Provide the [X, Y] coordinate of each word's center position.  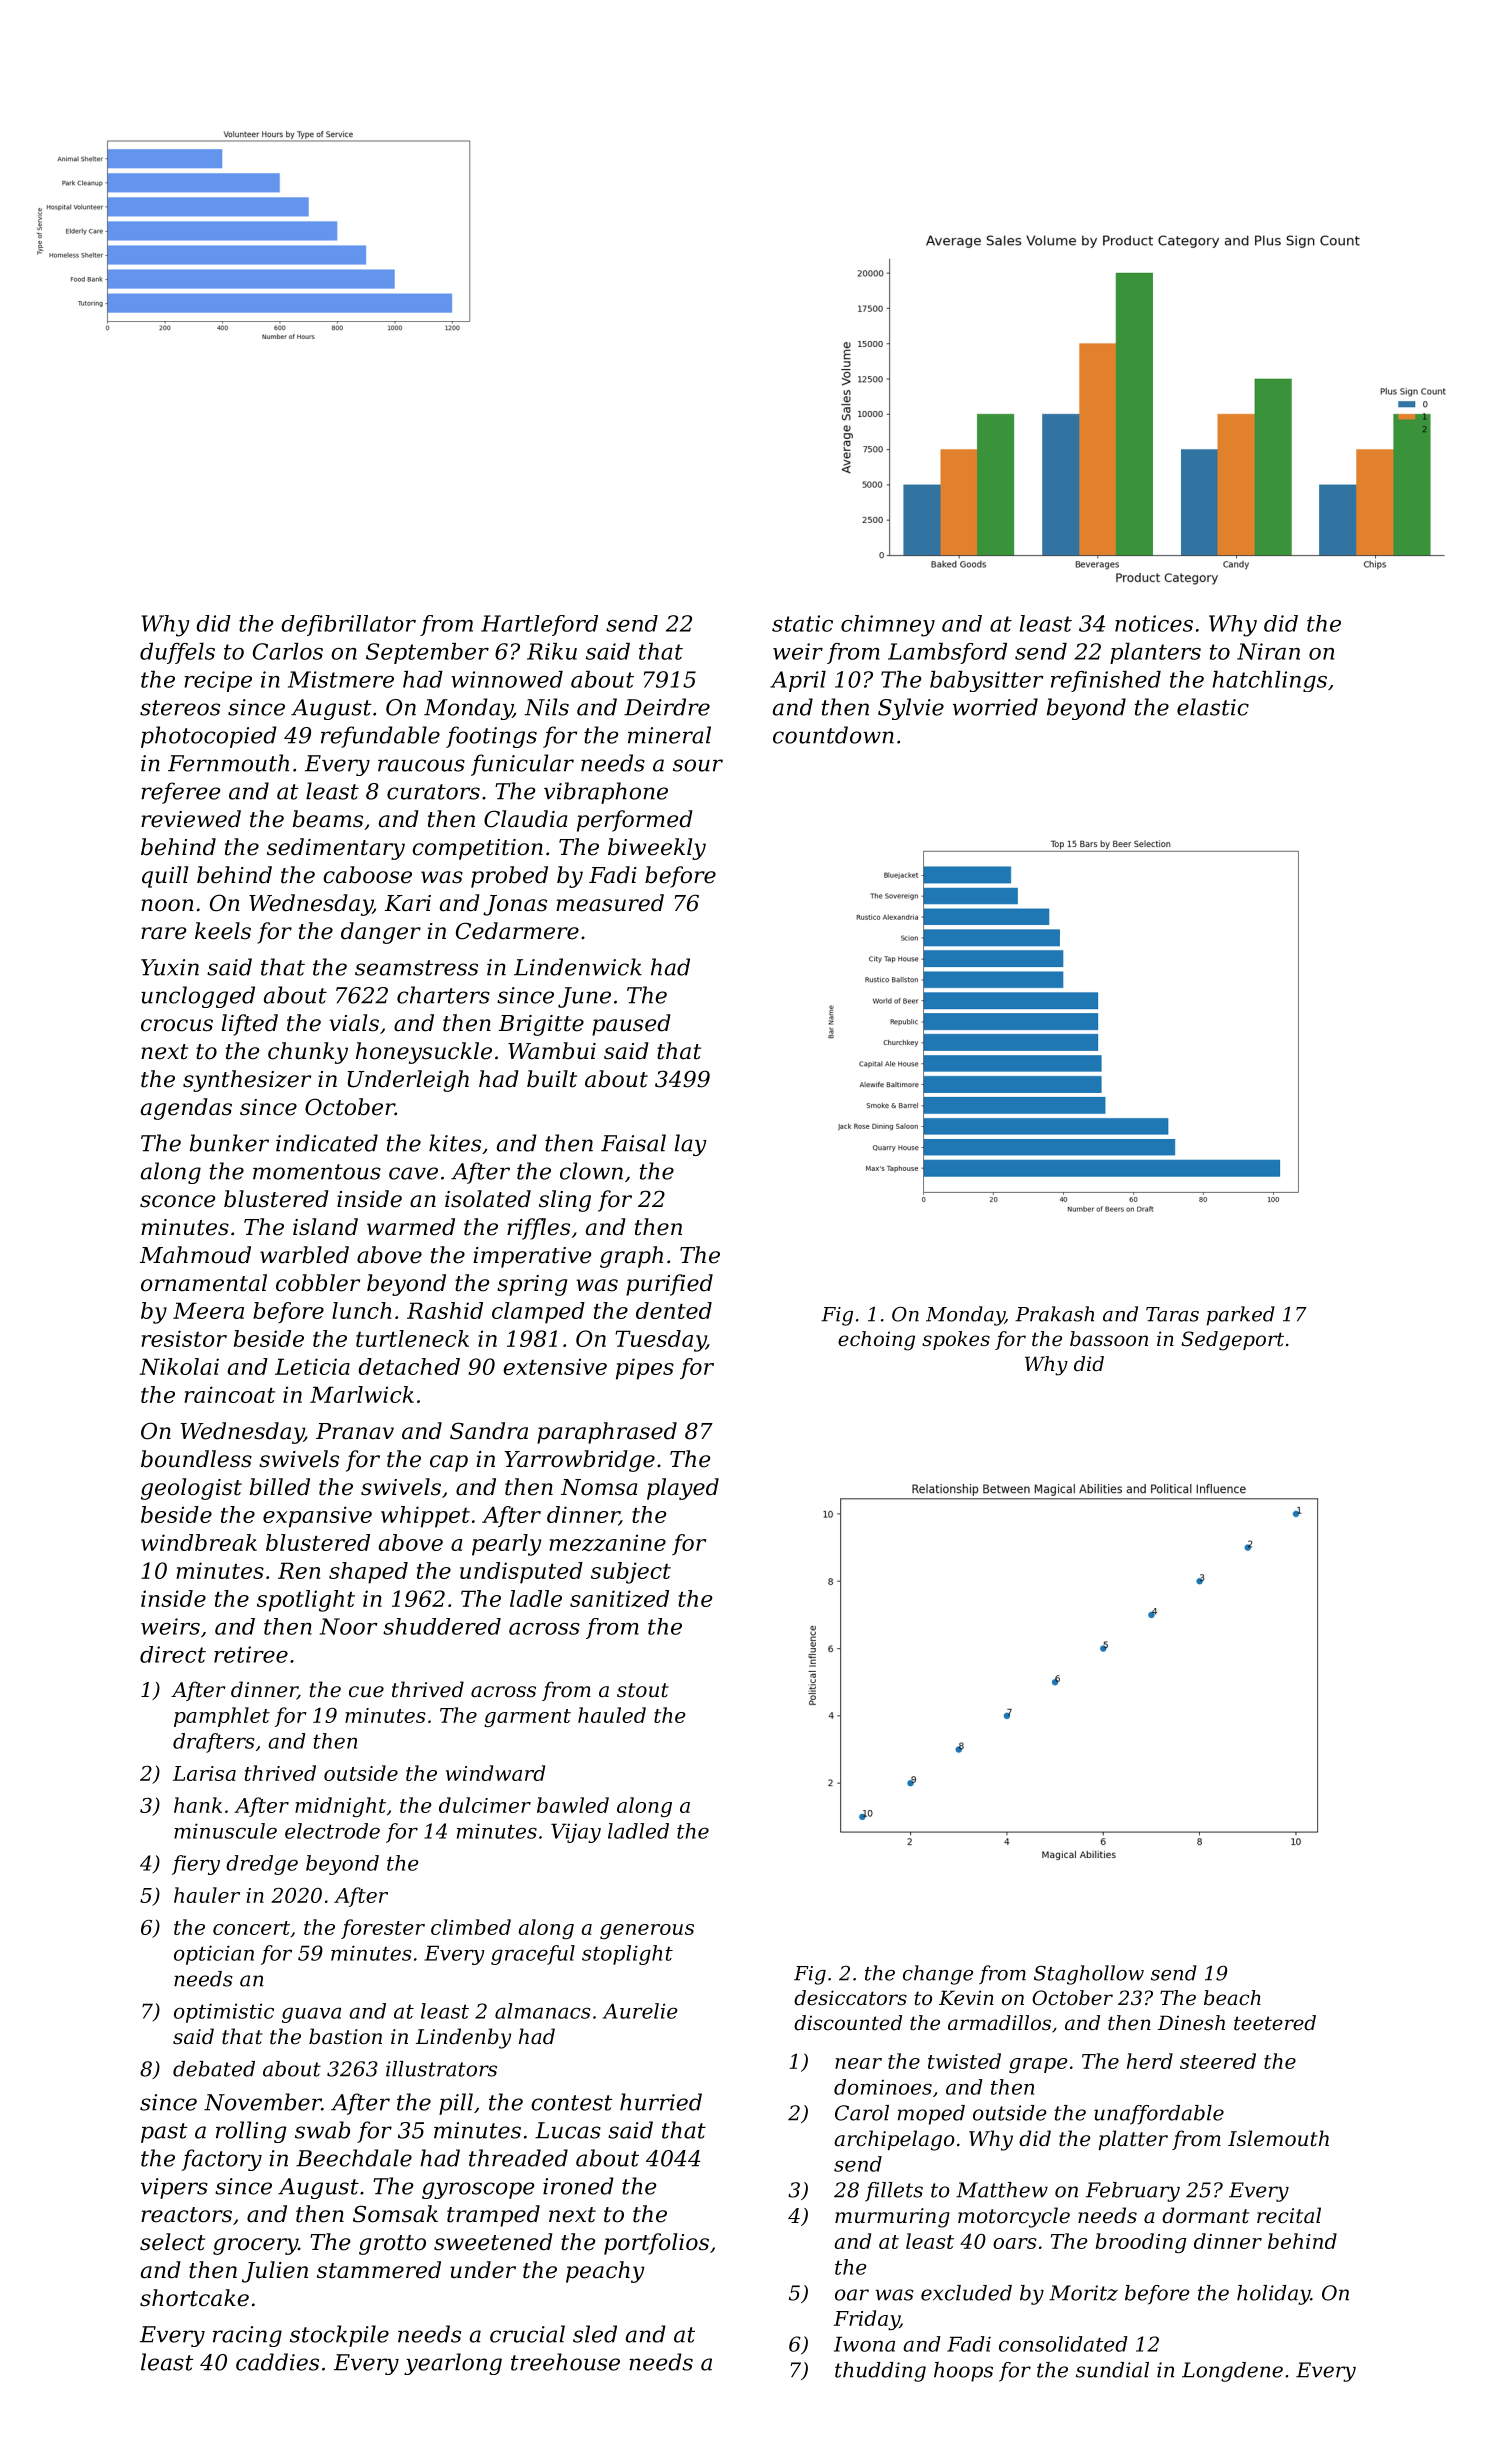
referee [181, 793]
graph [631, 1257]
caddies [277, 2362]
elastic [1213, 707]
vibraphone [606, 793]
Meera [208, 1310]
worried [995, 707]
